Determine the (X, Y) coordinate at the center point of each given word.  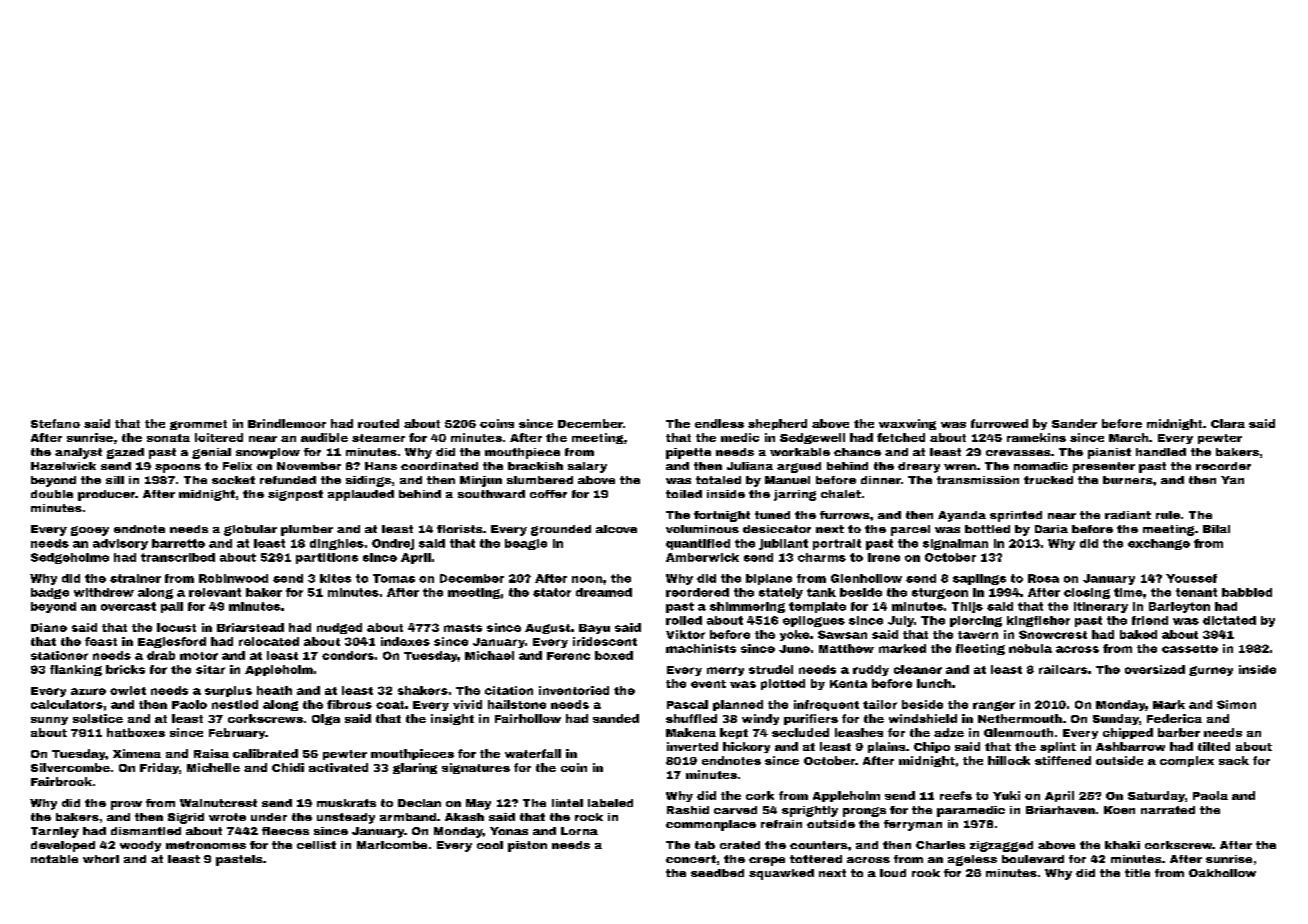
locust (176, 627)
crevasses (1018, 453)
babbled (1247, 592)
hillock (1009, 760)
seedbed (717, 873)
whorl (101, 859)
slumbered (540, 480)
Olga (326, 719)
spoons (178, 468)
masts (463, 628)
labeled (610, 803)
